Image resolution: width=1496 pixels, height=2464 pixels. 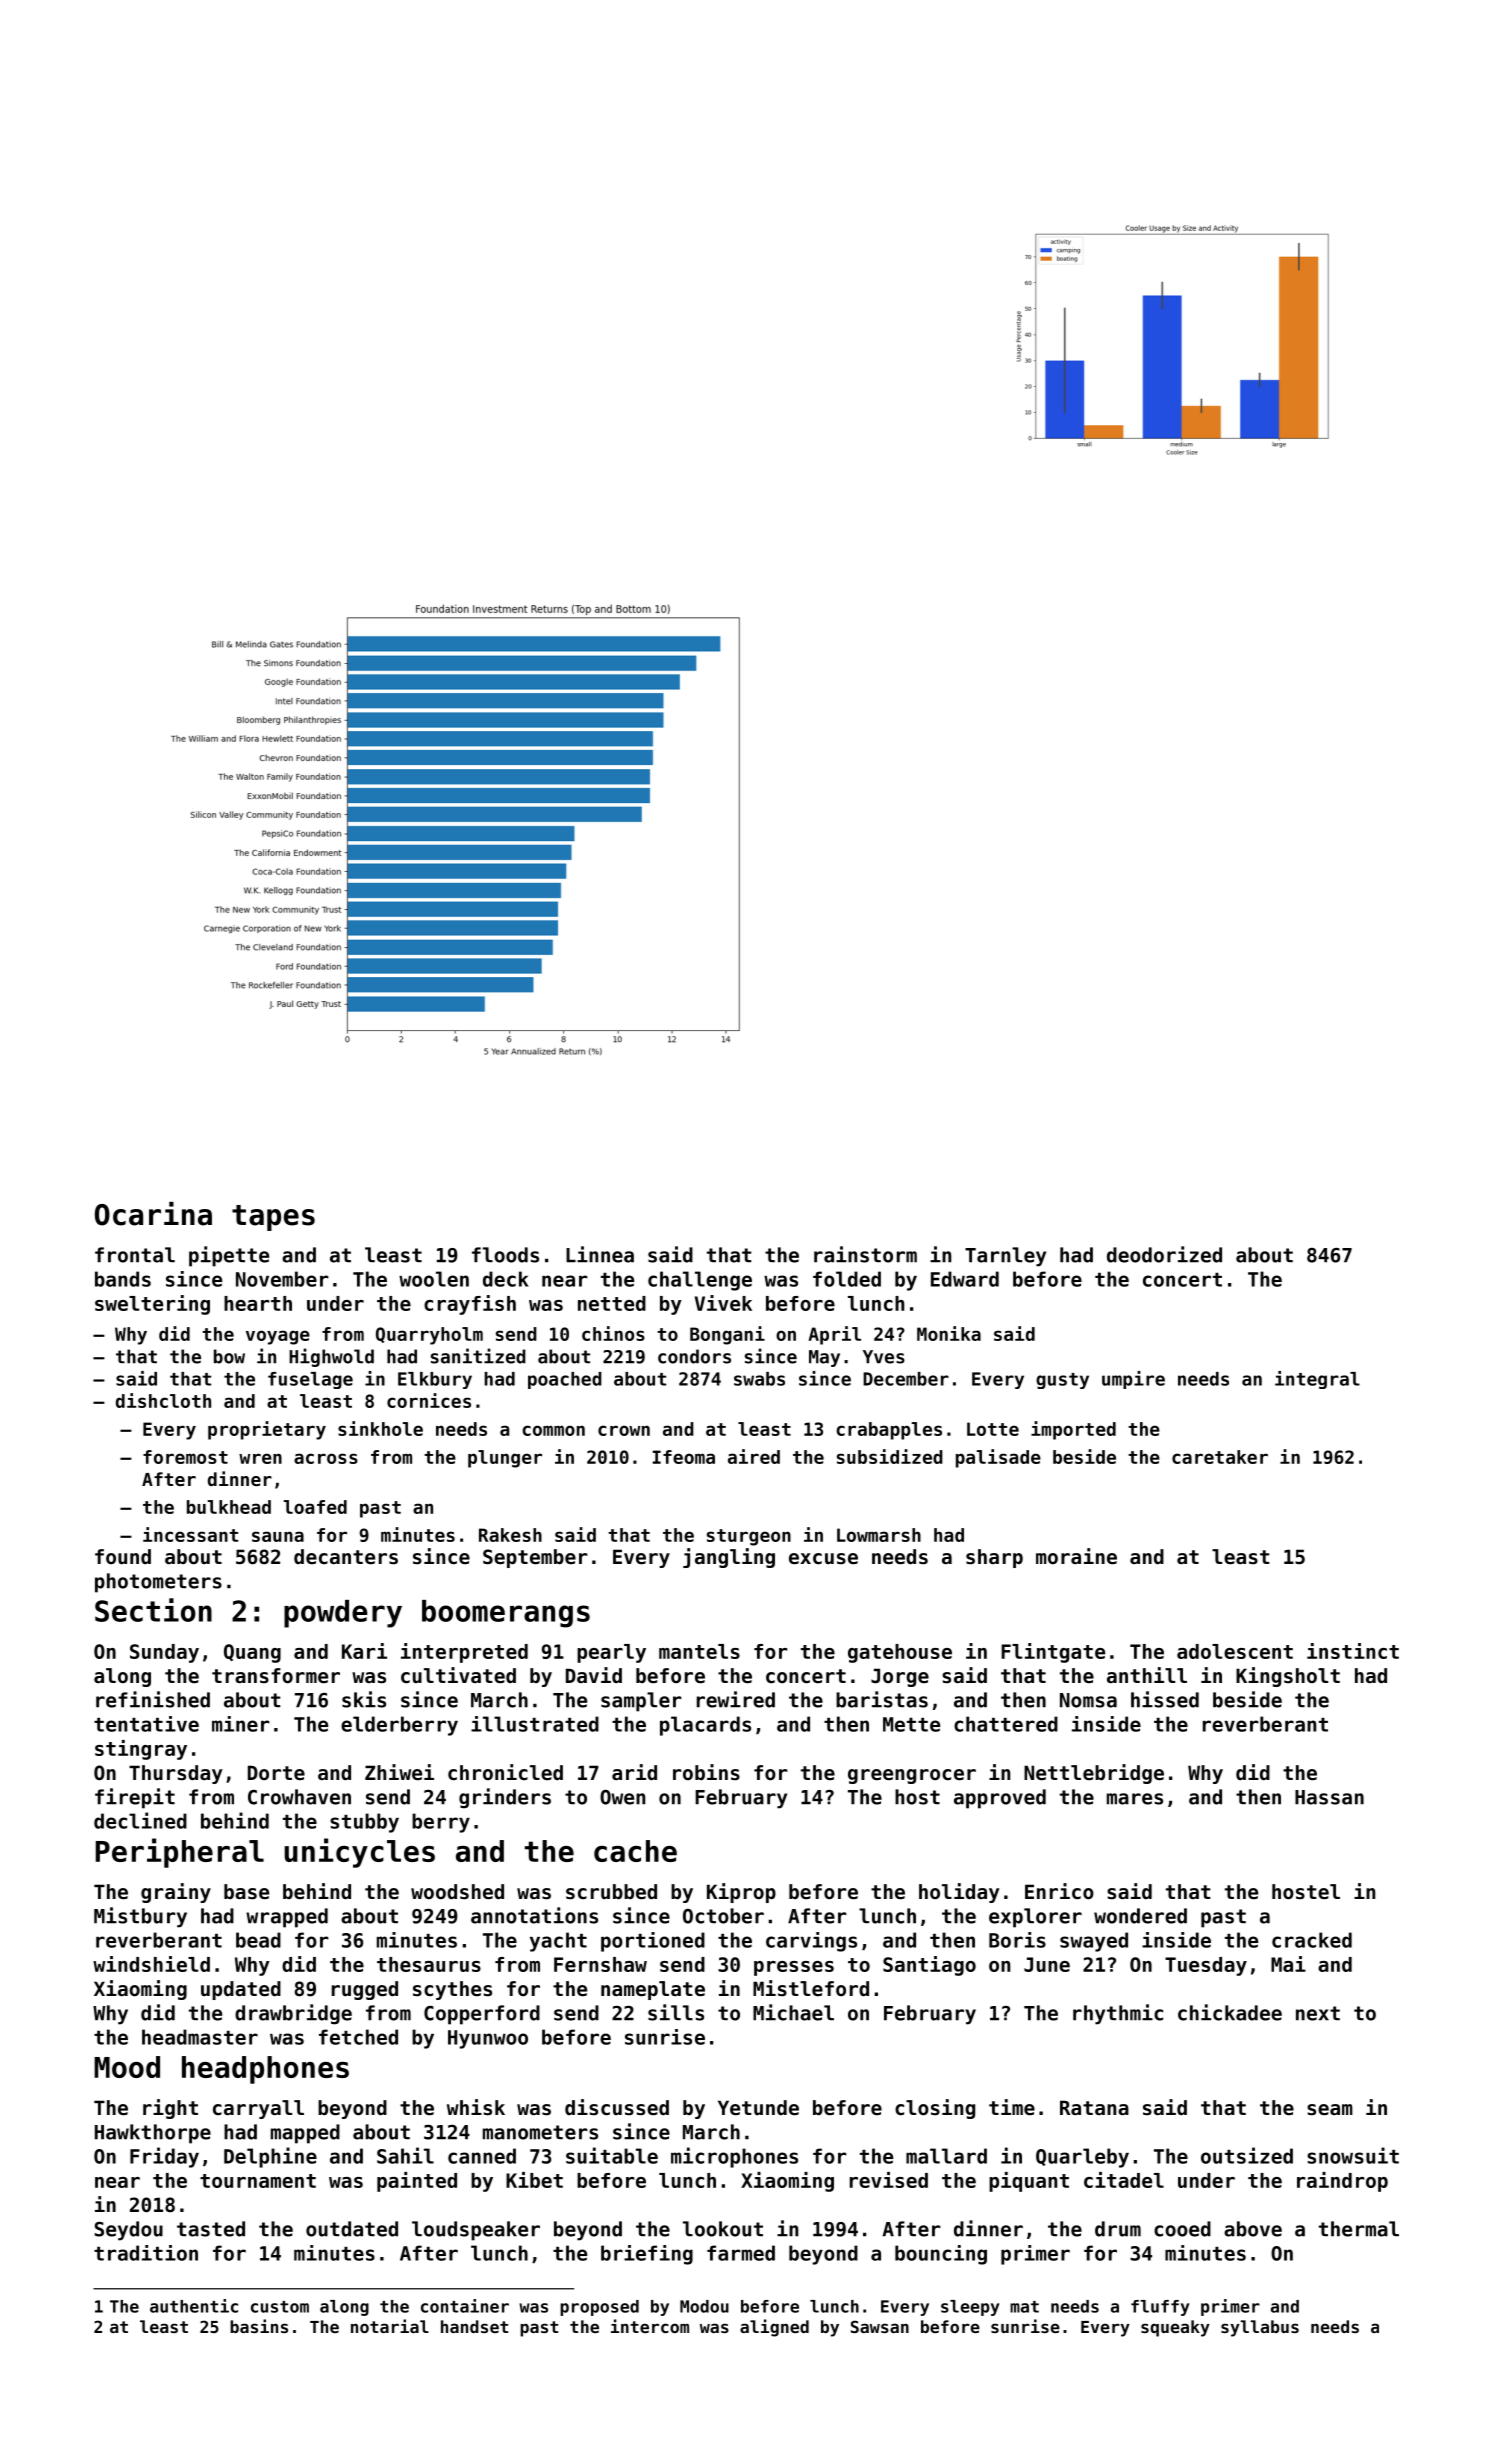 I want to click on Linnea, so click(x=600, y=1254).
